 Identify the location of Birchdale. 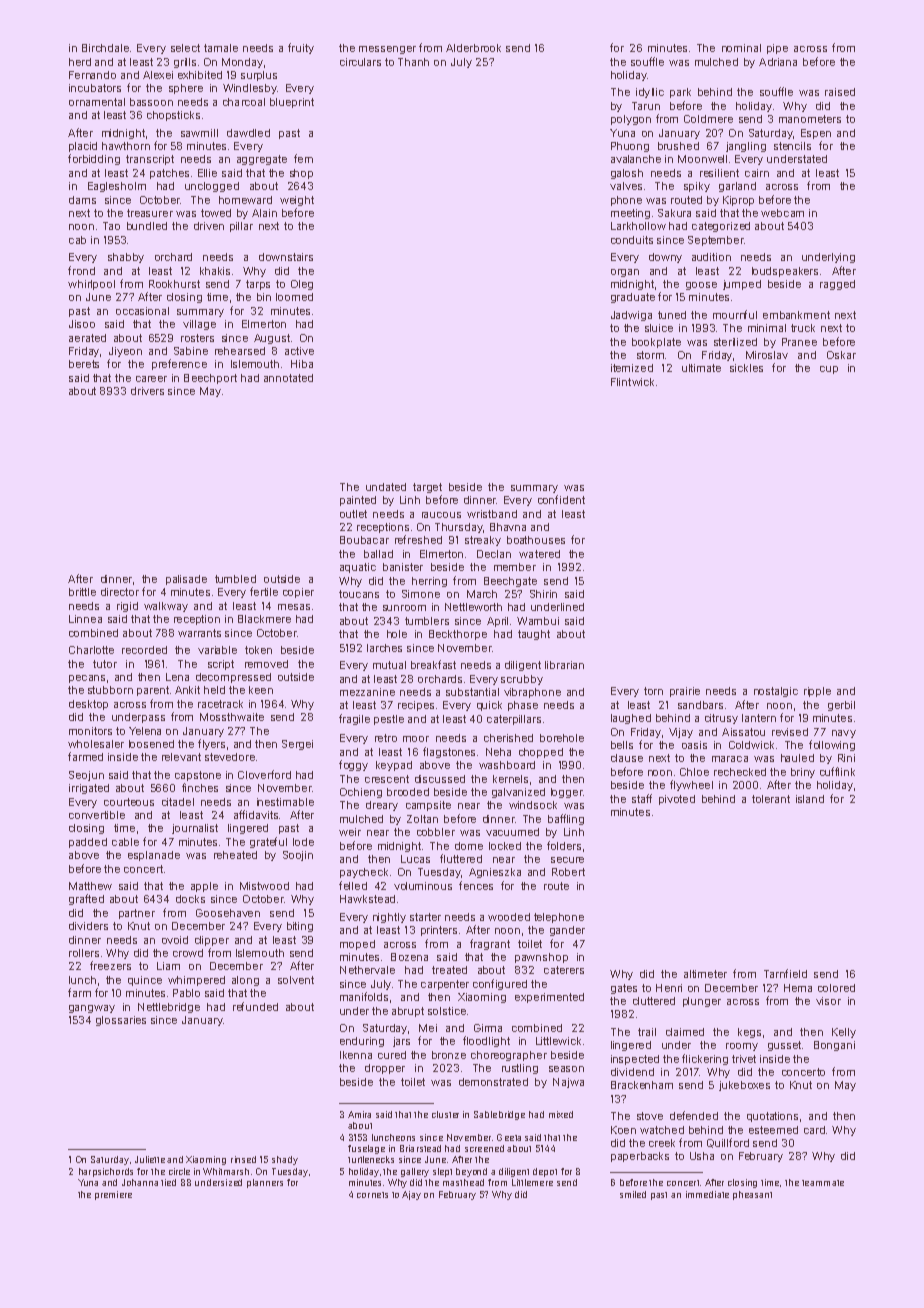
(105, 48).
